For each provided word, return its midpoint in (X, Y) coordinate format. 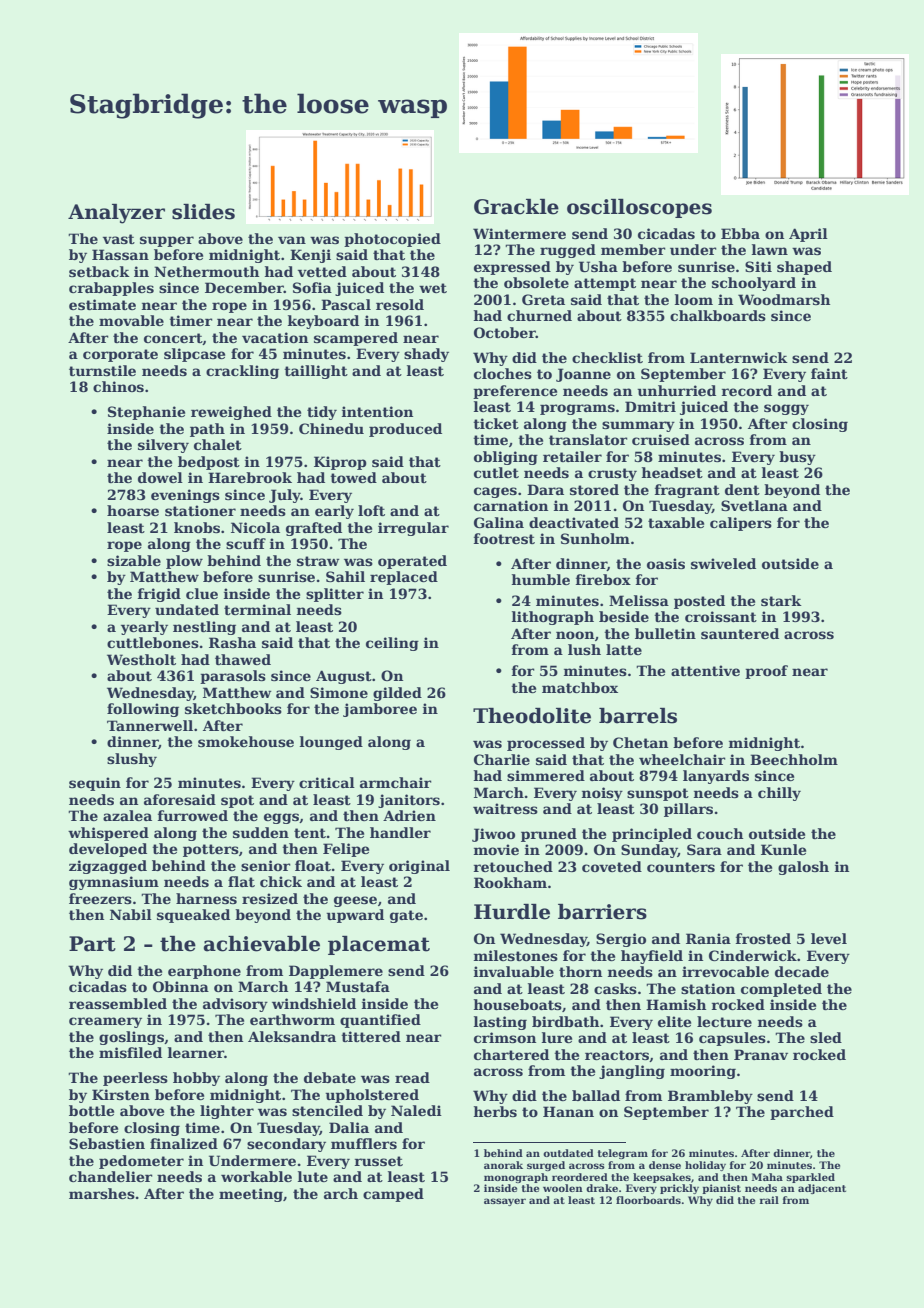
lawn (770, 249)
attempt (605, 284)
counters (681, 867)
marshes (102, 1193)
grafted (314, 529)
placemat (379, 945)
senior (266, 865)
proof (766, 672)
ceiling (392, 644)
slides (203, 212)
